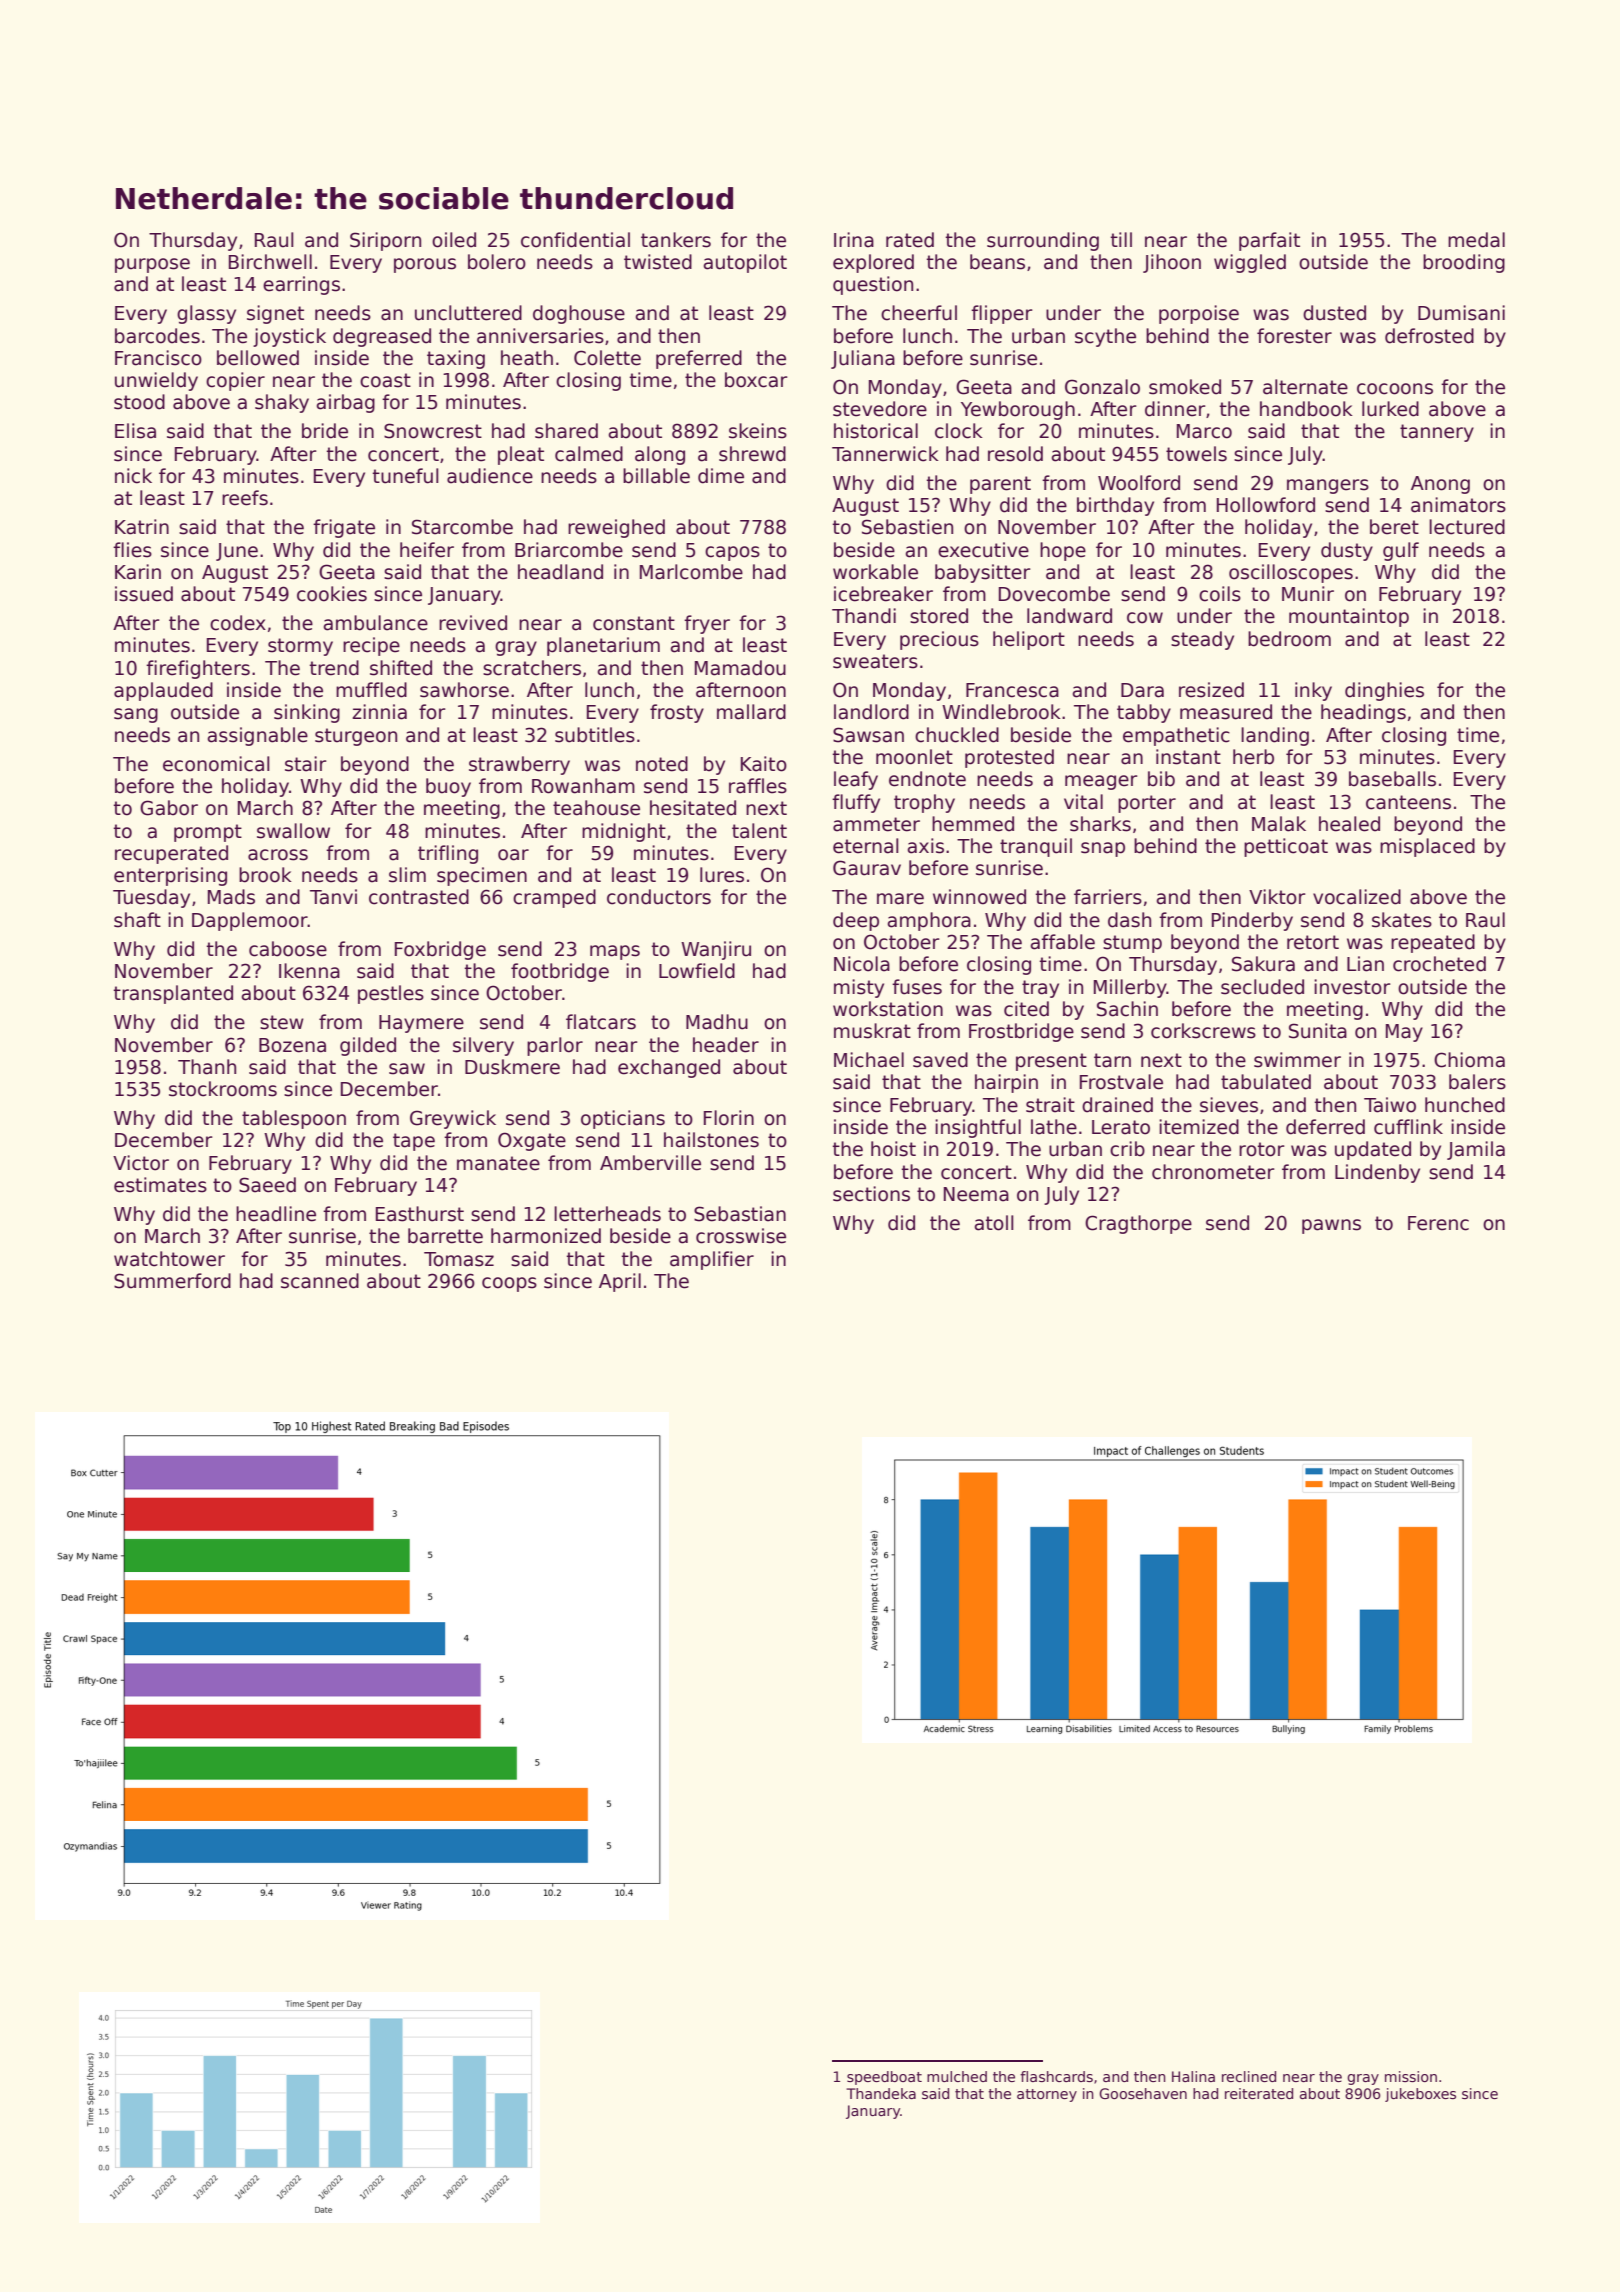 The image size is (1620, 2292). What do you see at coordinates (658, 262) in the screenshot?
I see `twisted` at bounding box center [658, 262].
